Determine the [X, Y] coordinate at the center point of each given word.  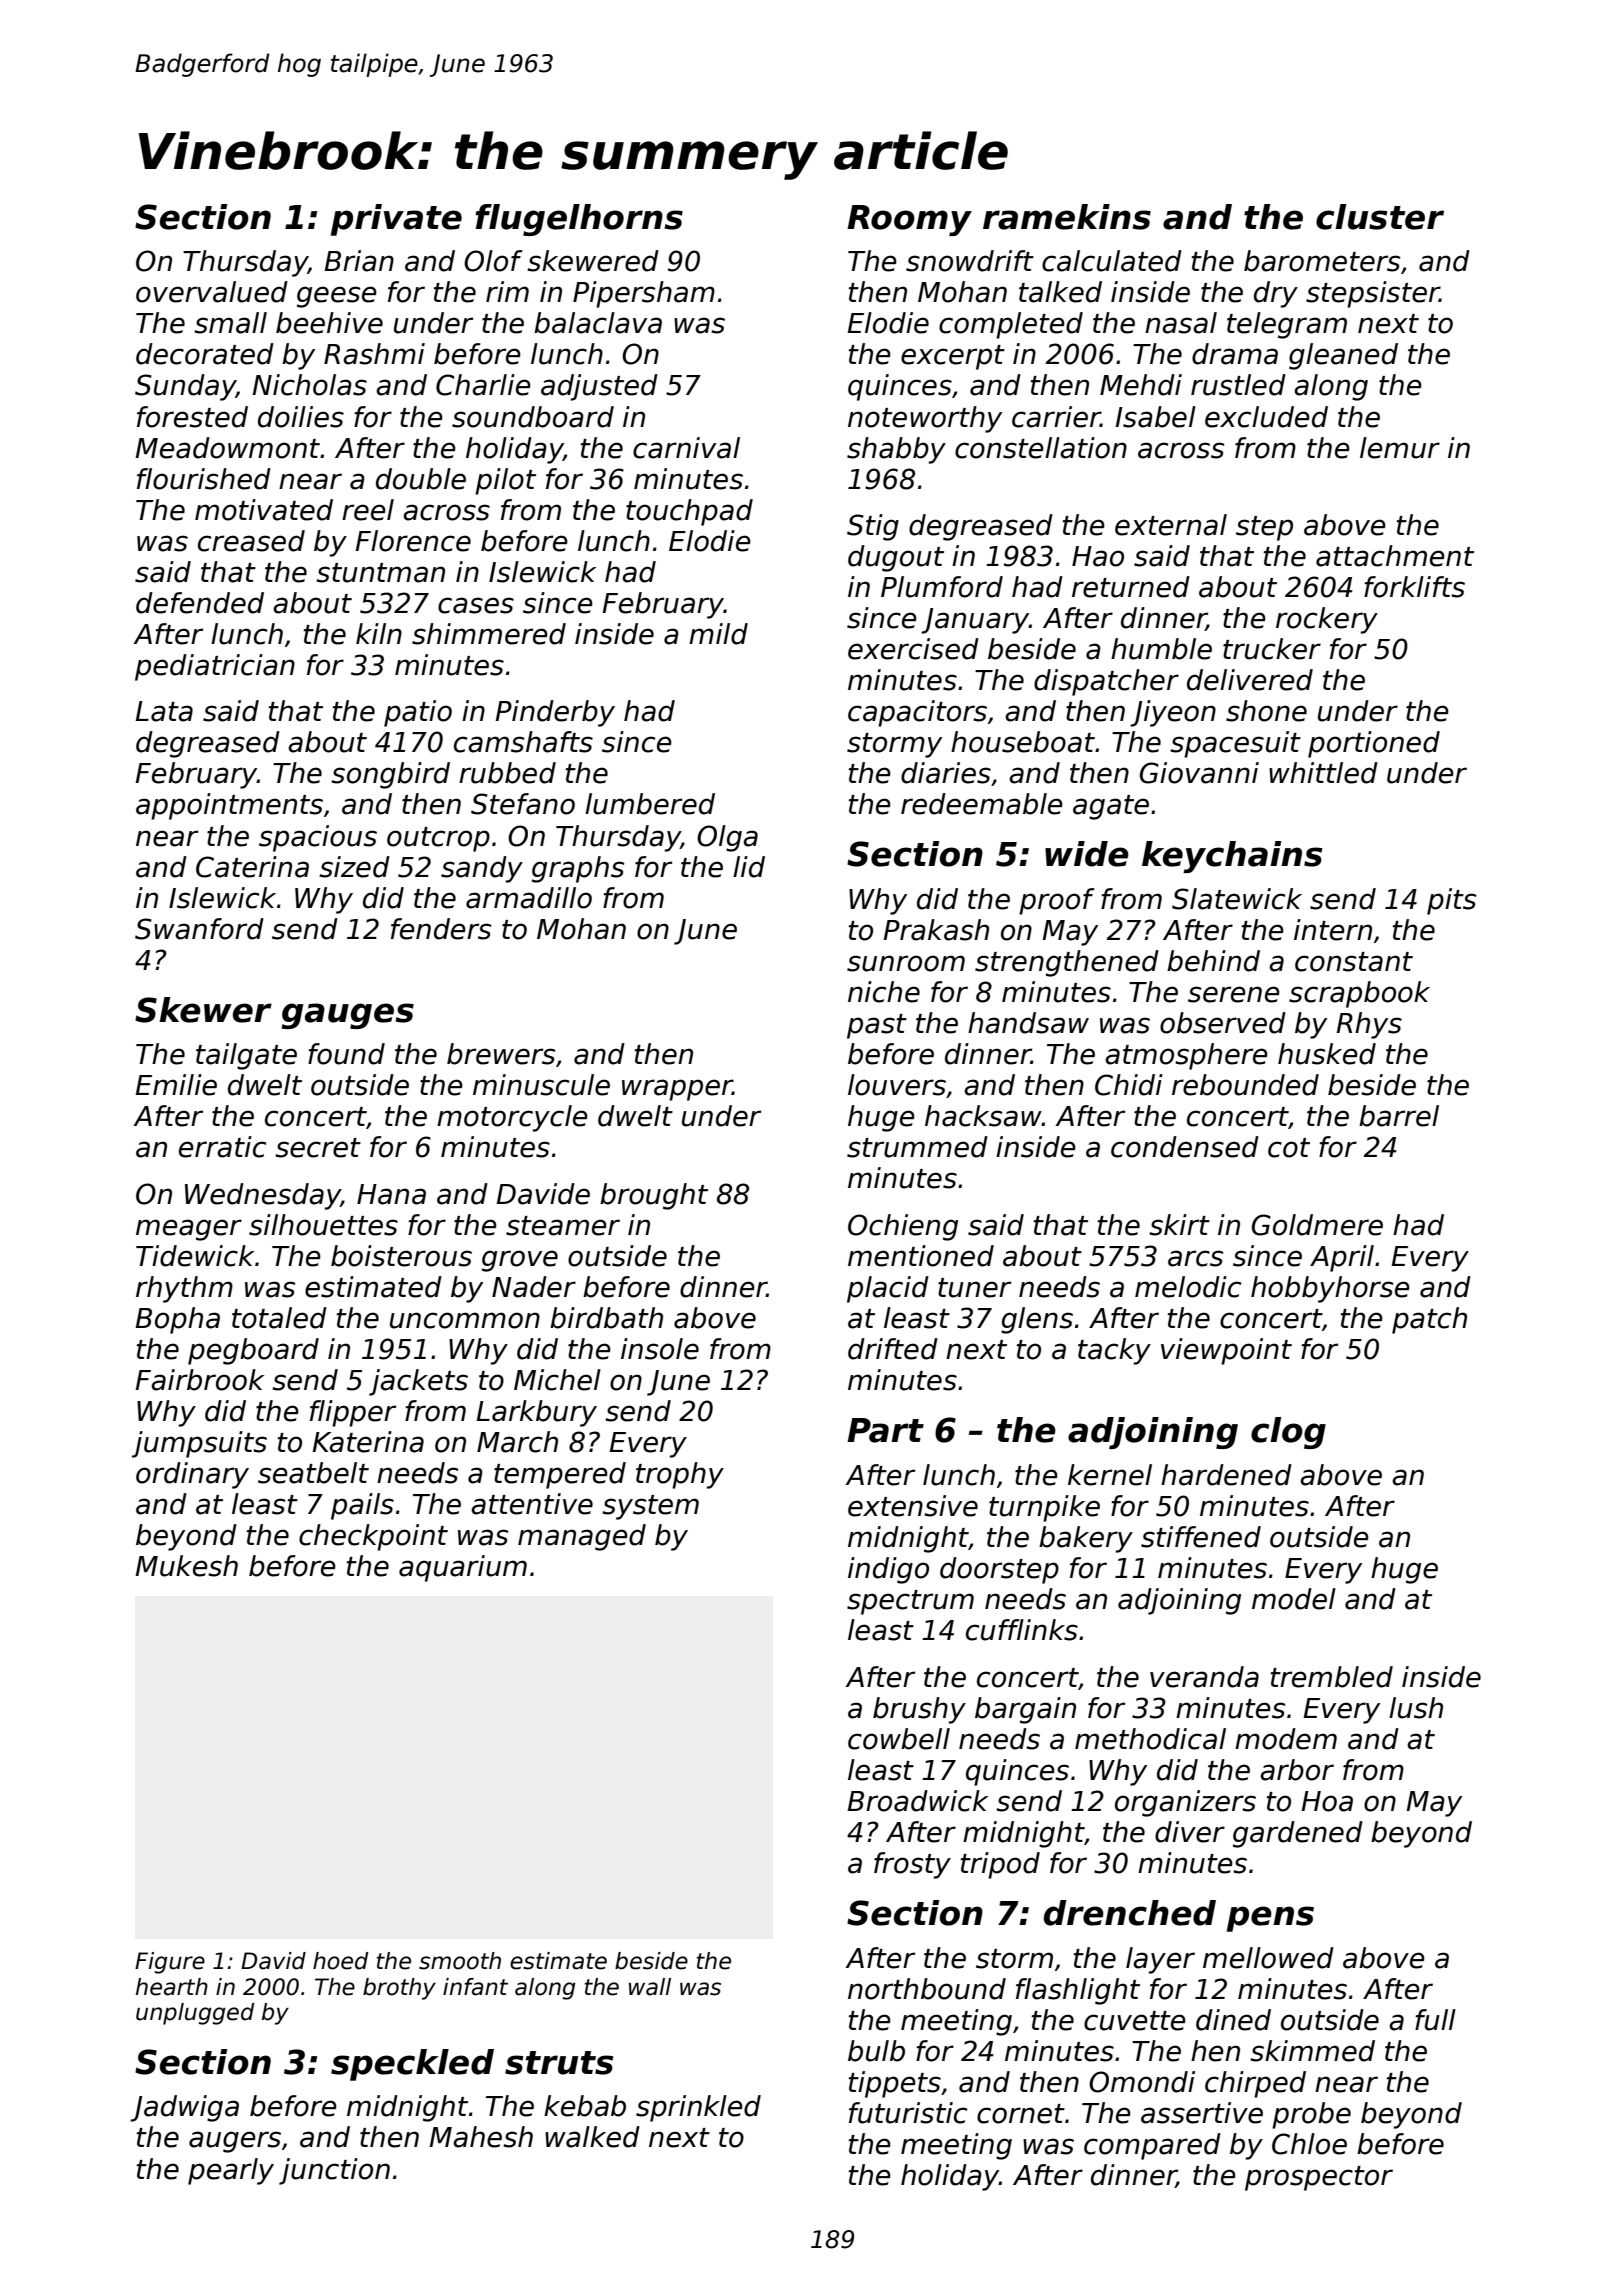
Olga [727, 838]
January [975, 621]
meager [189, 1230]
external [1171, 525]
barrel [1399, 1116]
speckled [412, 2065]
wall [650, 1987]
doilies [301, 417]
